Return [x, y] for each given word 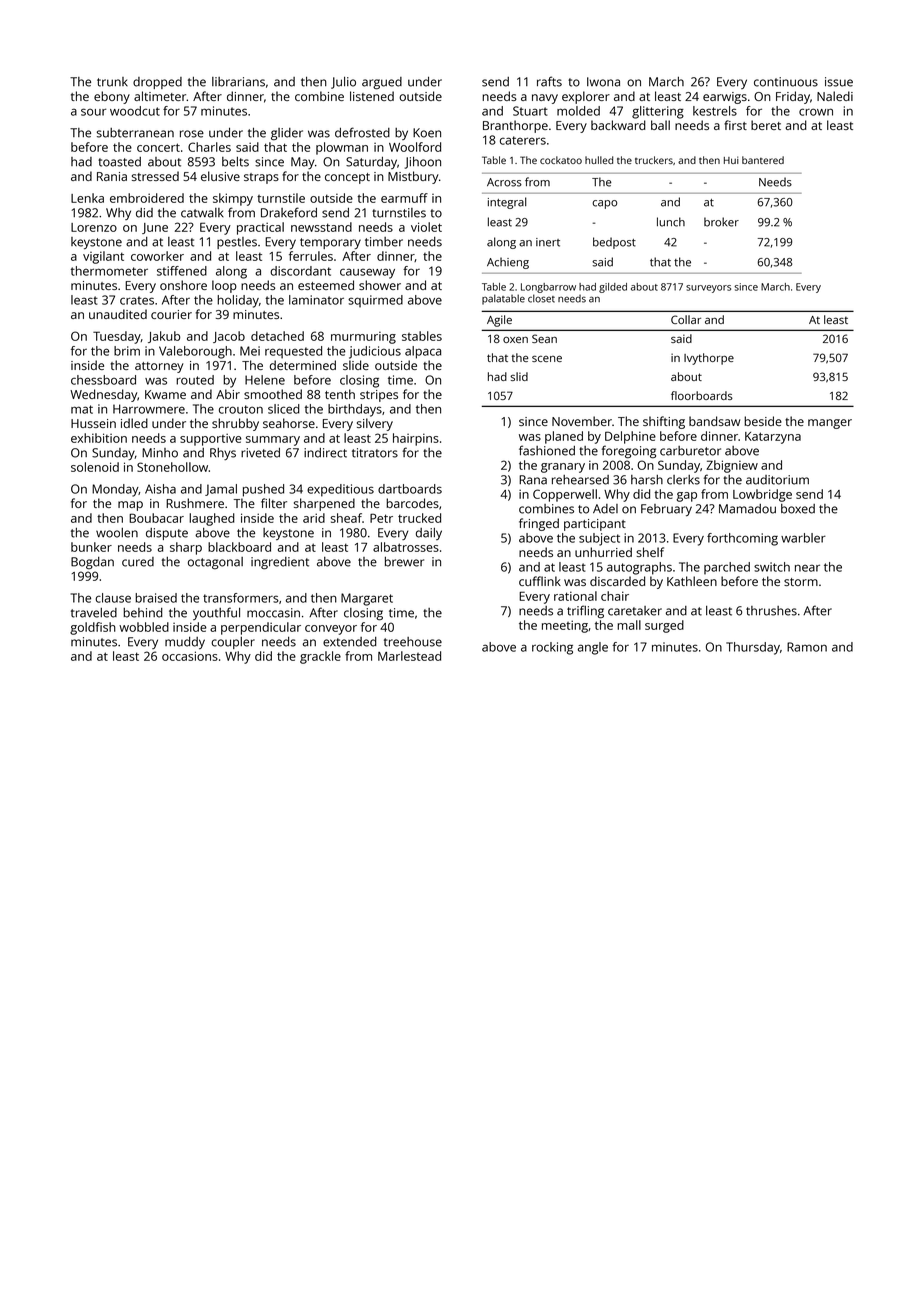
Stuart [530, 111]
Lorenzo [94, 227]
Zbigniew [732, 466]
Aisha [160, 489]
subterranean [135, 133]
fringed [539, 524]
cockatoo [561, 160]
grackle [320, 657]
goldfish [93, 628]
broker [721, 222]
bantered [763, 160]
